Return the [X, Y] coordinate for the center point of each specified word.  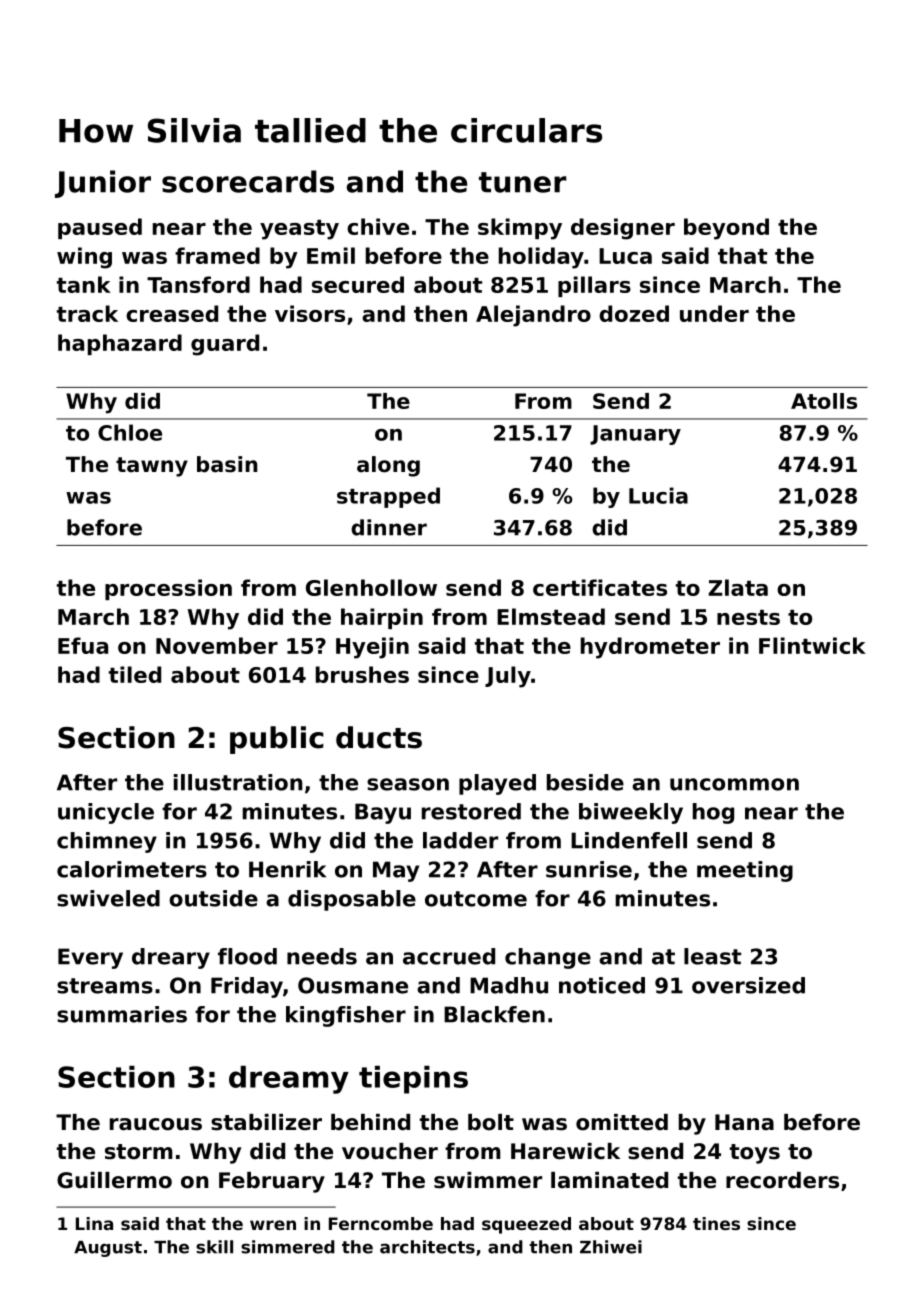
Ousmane [353, 985]
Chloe [130, 432]
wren [273, 1225]
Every [90, 958]
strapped [388, 497]
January [635, 435]
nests [748, 617]
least [712, 956]
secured [358, 284]
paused [100, 228]
